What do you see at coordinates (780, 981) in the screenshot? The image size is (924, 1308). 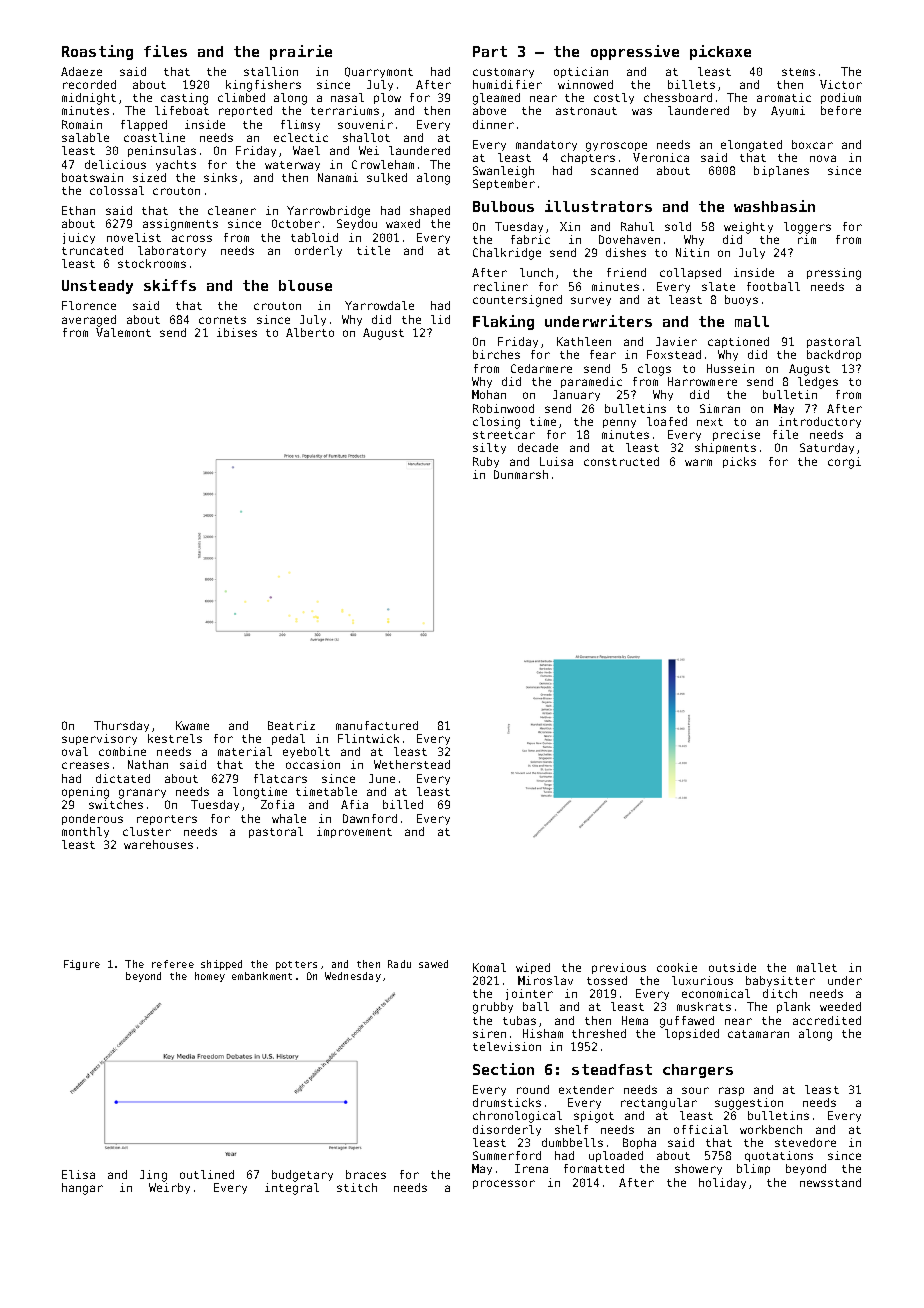 I see `babysitter` at bounding box center [780, 981].
